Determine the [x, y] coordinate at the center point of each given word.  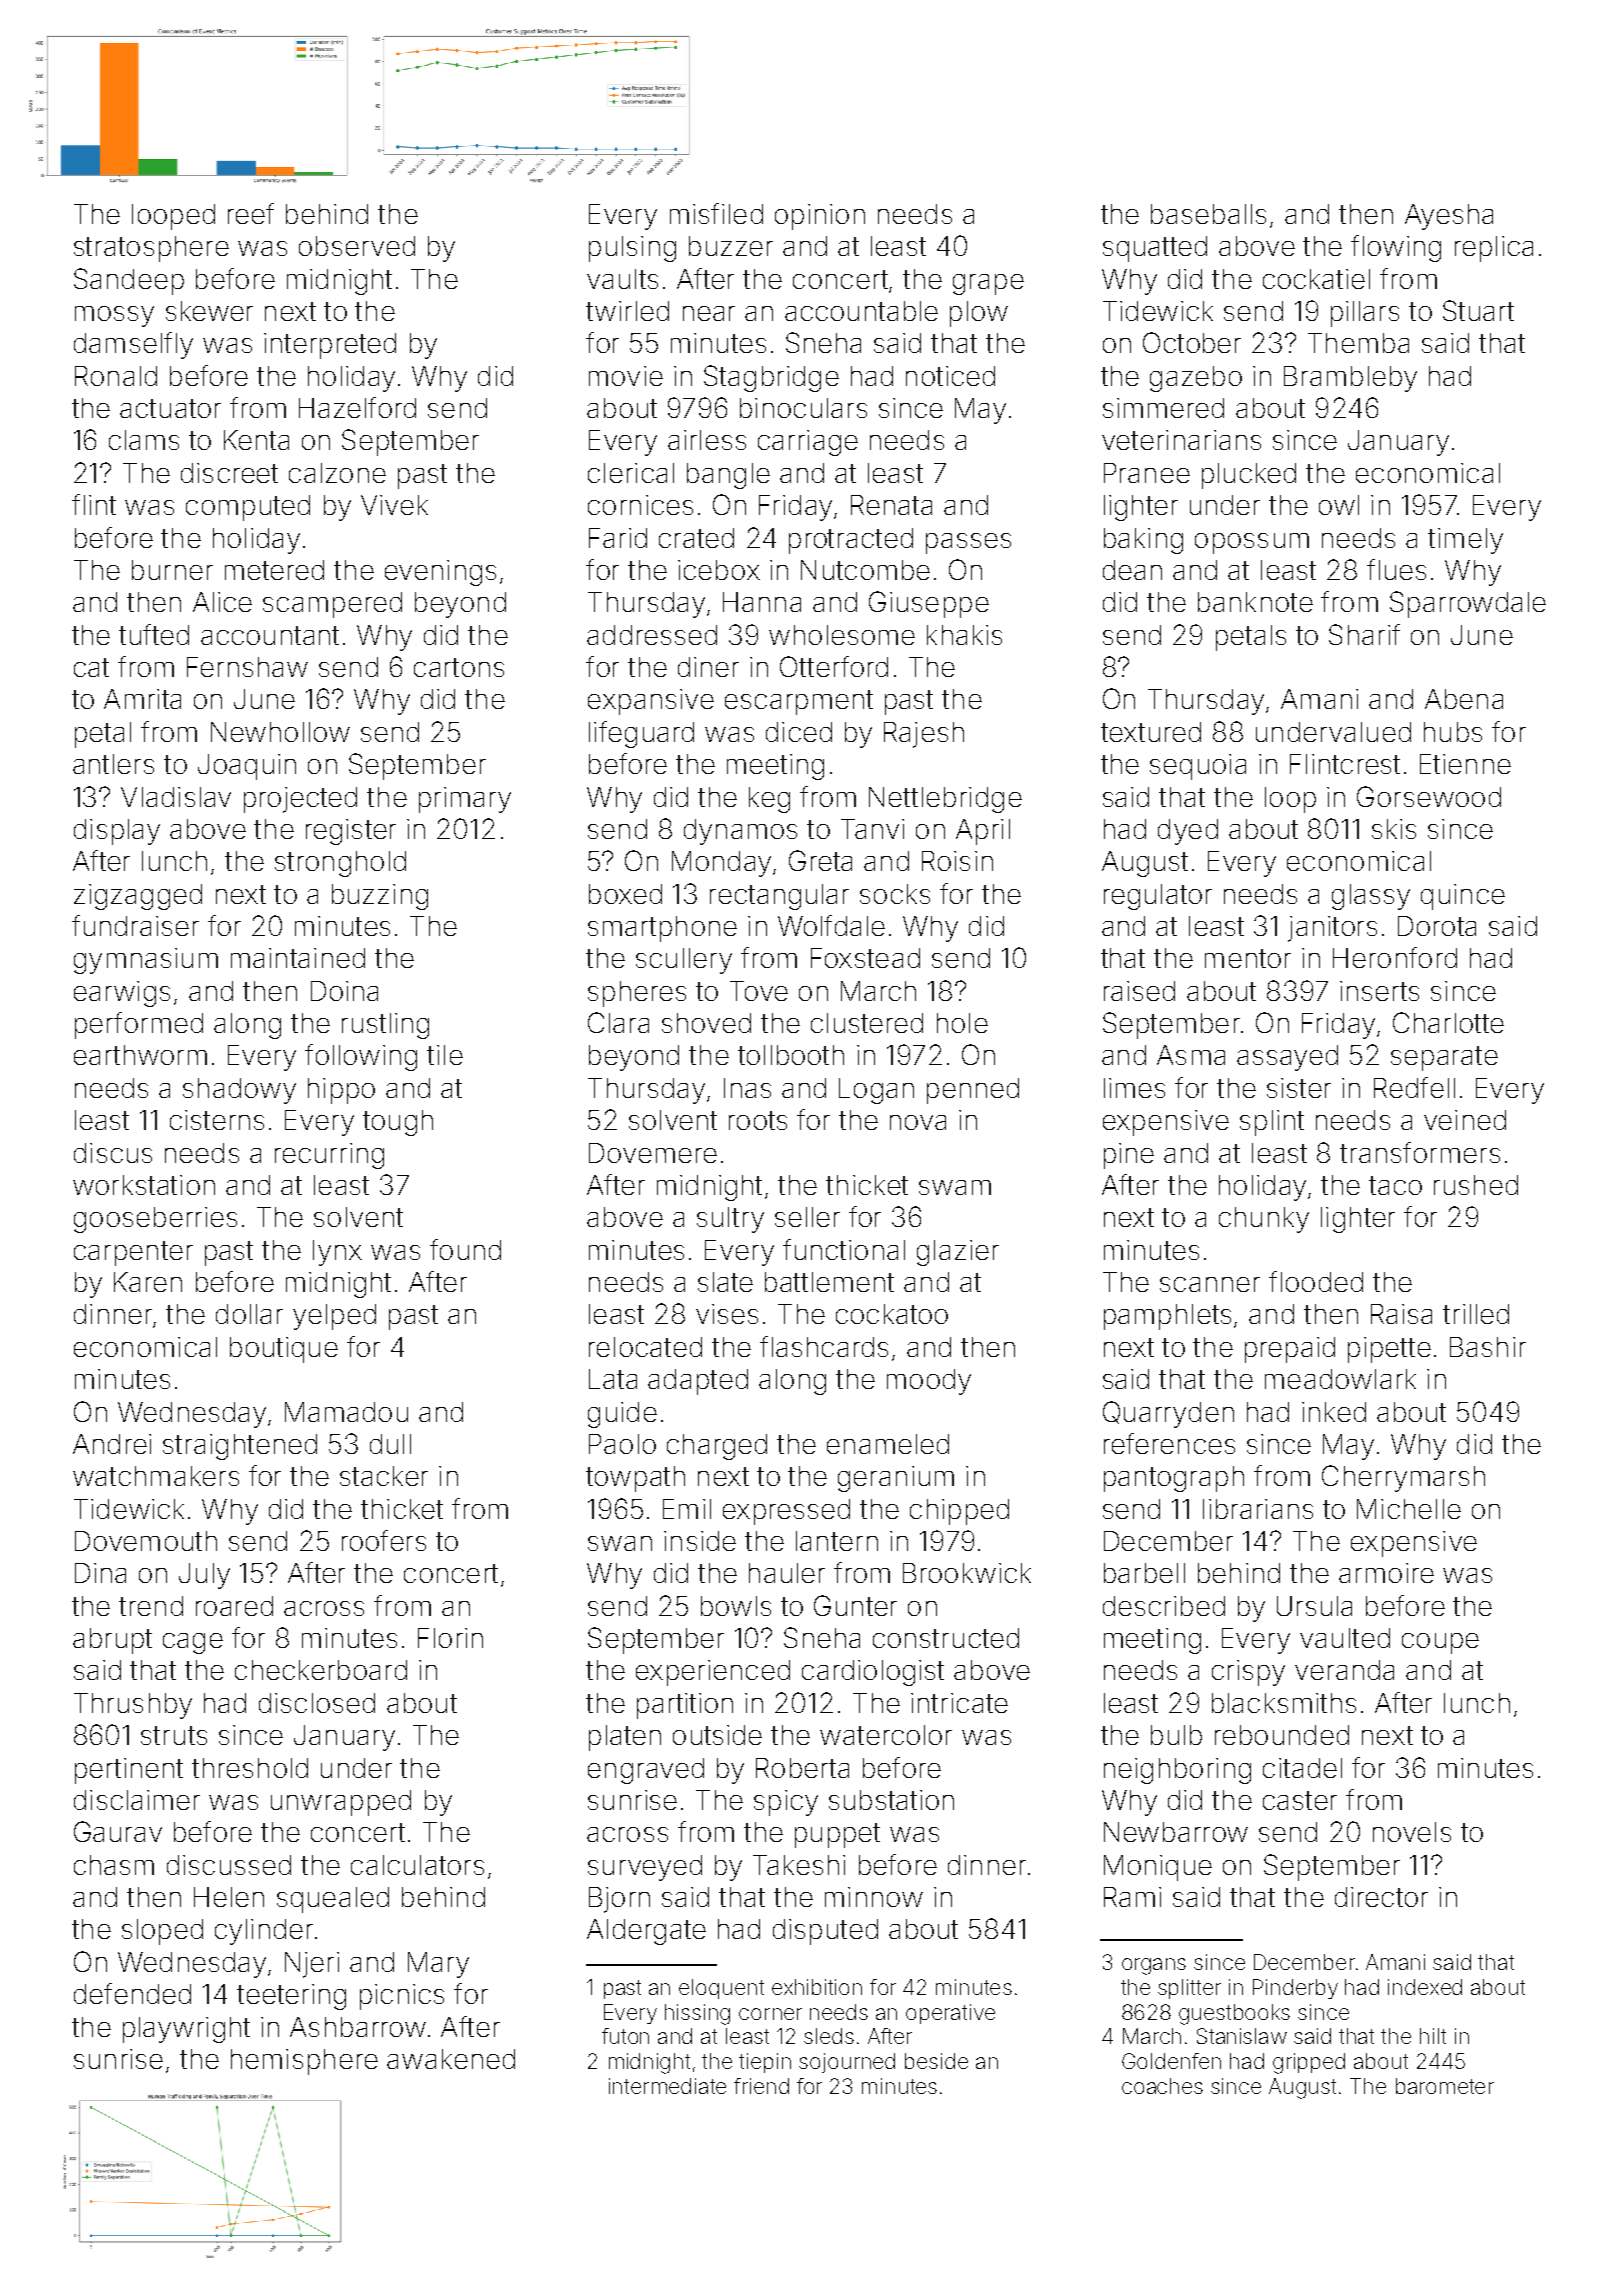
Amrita [142, 699]
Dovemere [653, 1153]
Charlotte [1448, 1022]
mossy [114, 316]
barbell [1144, 1573]
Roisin [957, 861]
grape [988, 284]
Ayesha [1449, 217]
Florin [450, 1638]
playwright [186, 2030]
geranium [896, 1479]
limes [1134, 1088]
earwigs [122, 994]
